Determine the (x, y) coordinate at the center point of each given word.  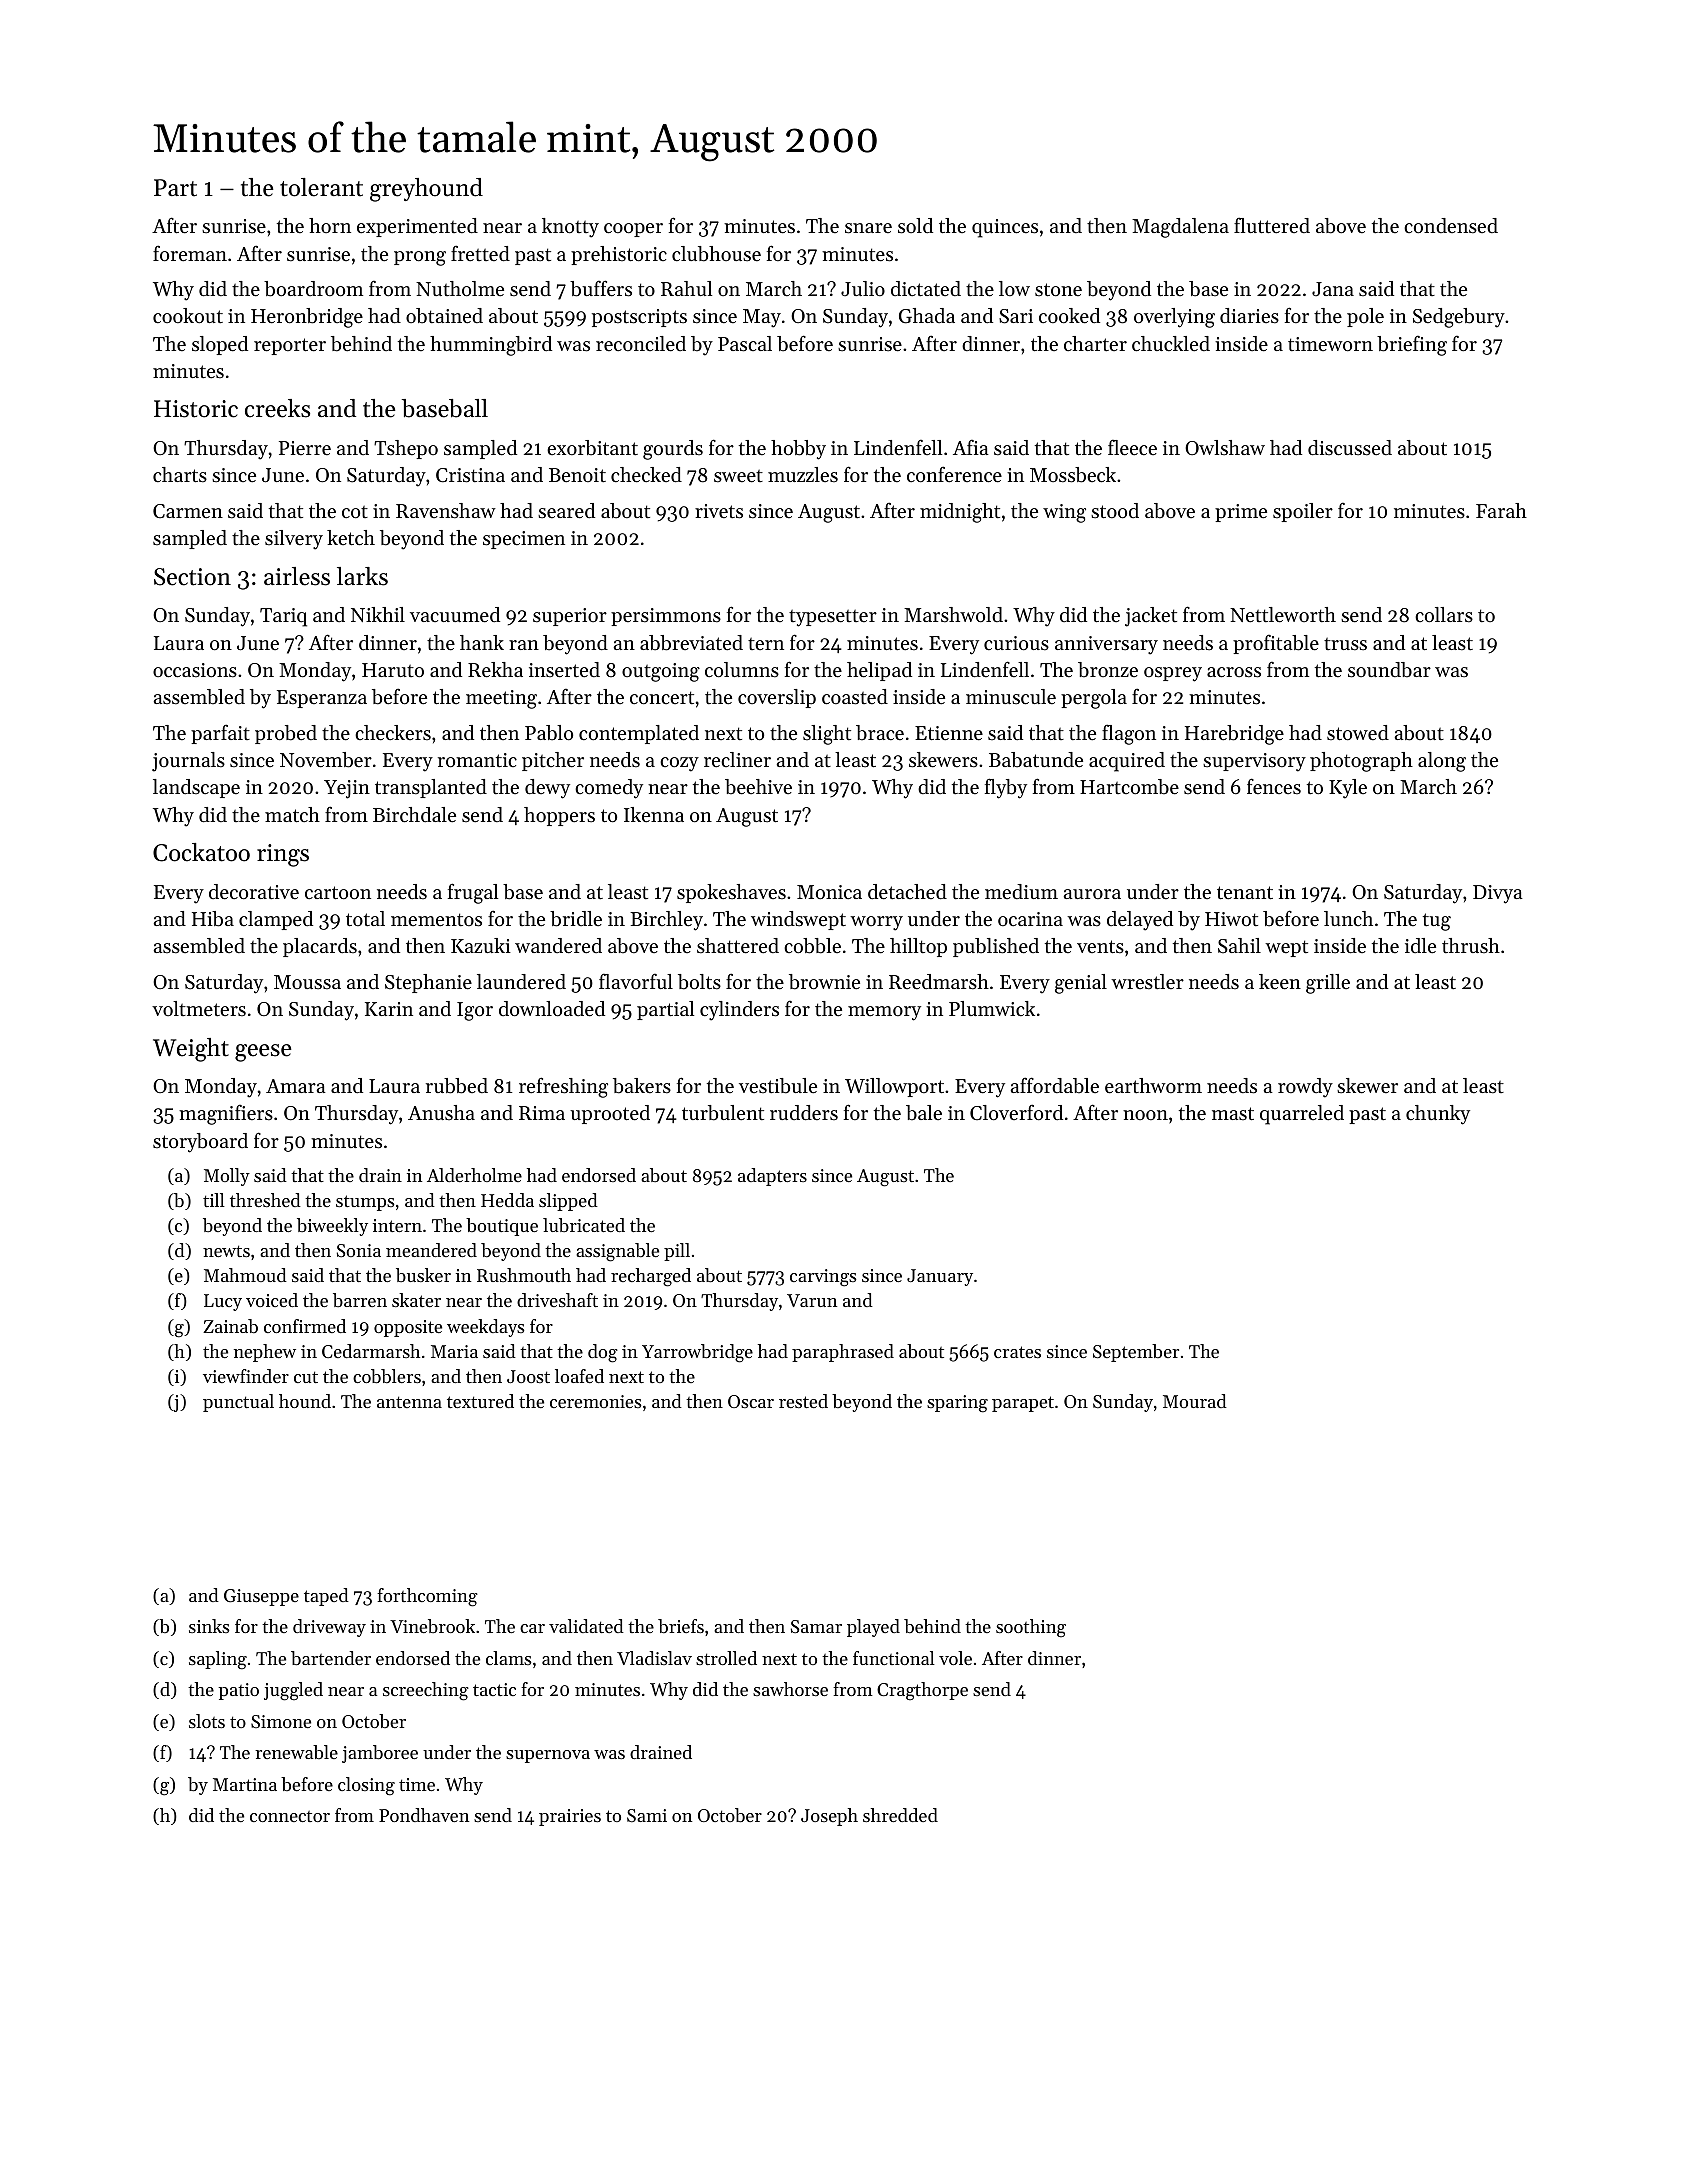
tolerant (321, 187)
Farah (1501, 510)
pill (677, 1252)
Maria (454, 1351)
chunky (1438, 1115)
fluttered (1272, 225)
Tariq (283, 617)
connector (290, 1816)
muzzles (803, 474)
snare (868, 228)
